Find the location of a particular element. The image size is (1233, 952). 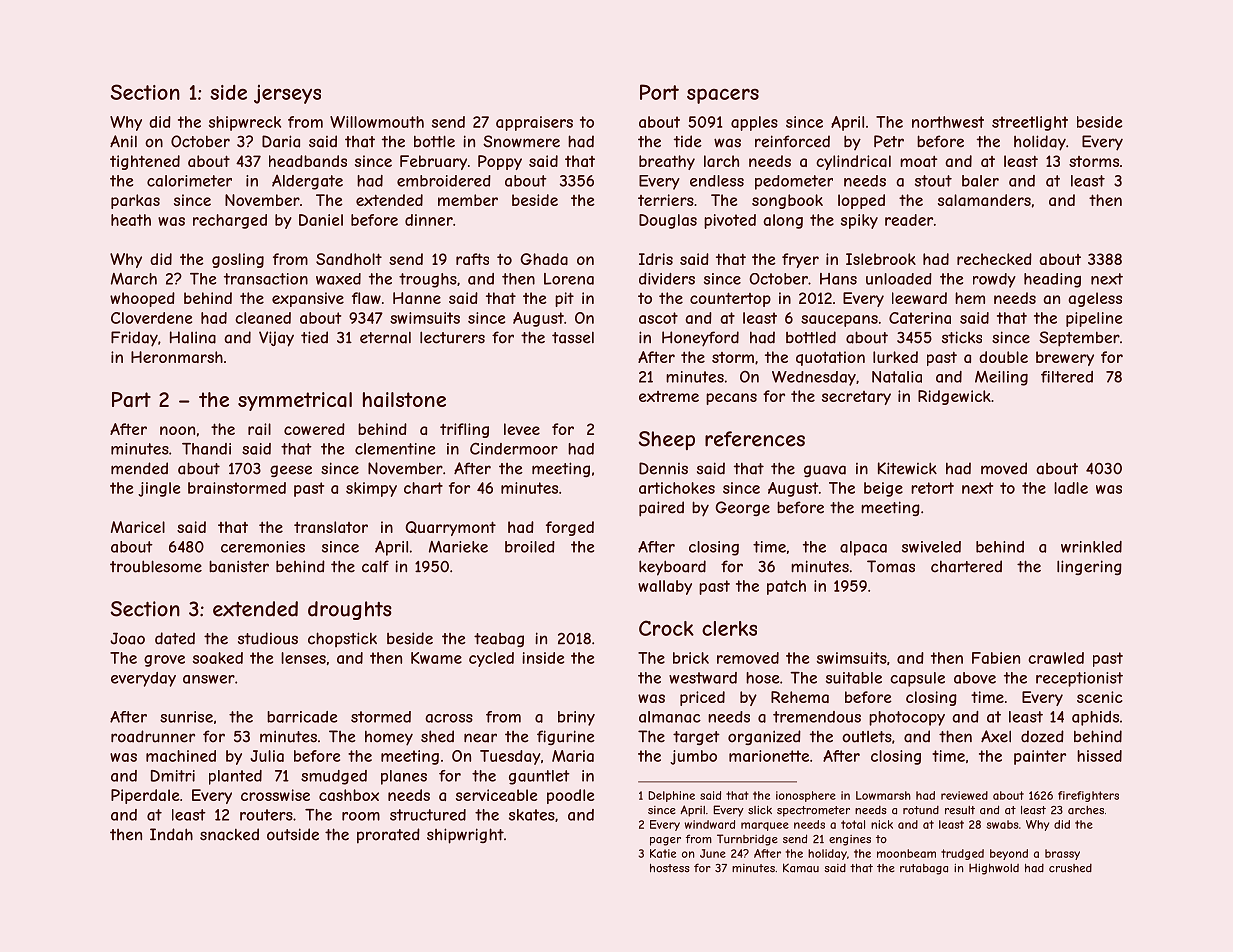

Joao is located at coordinates (127, 638).
